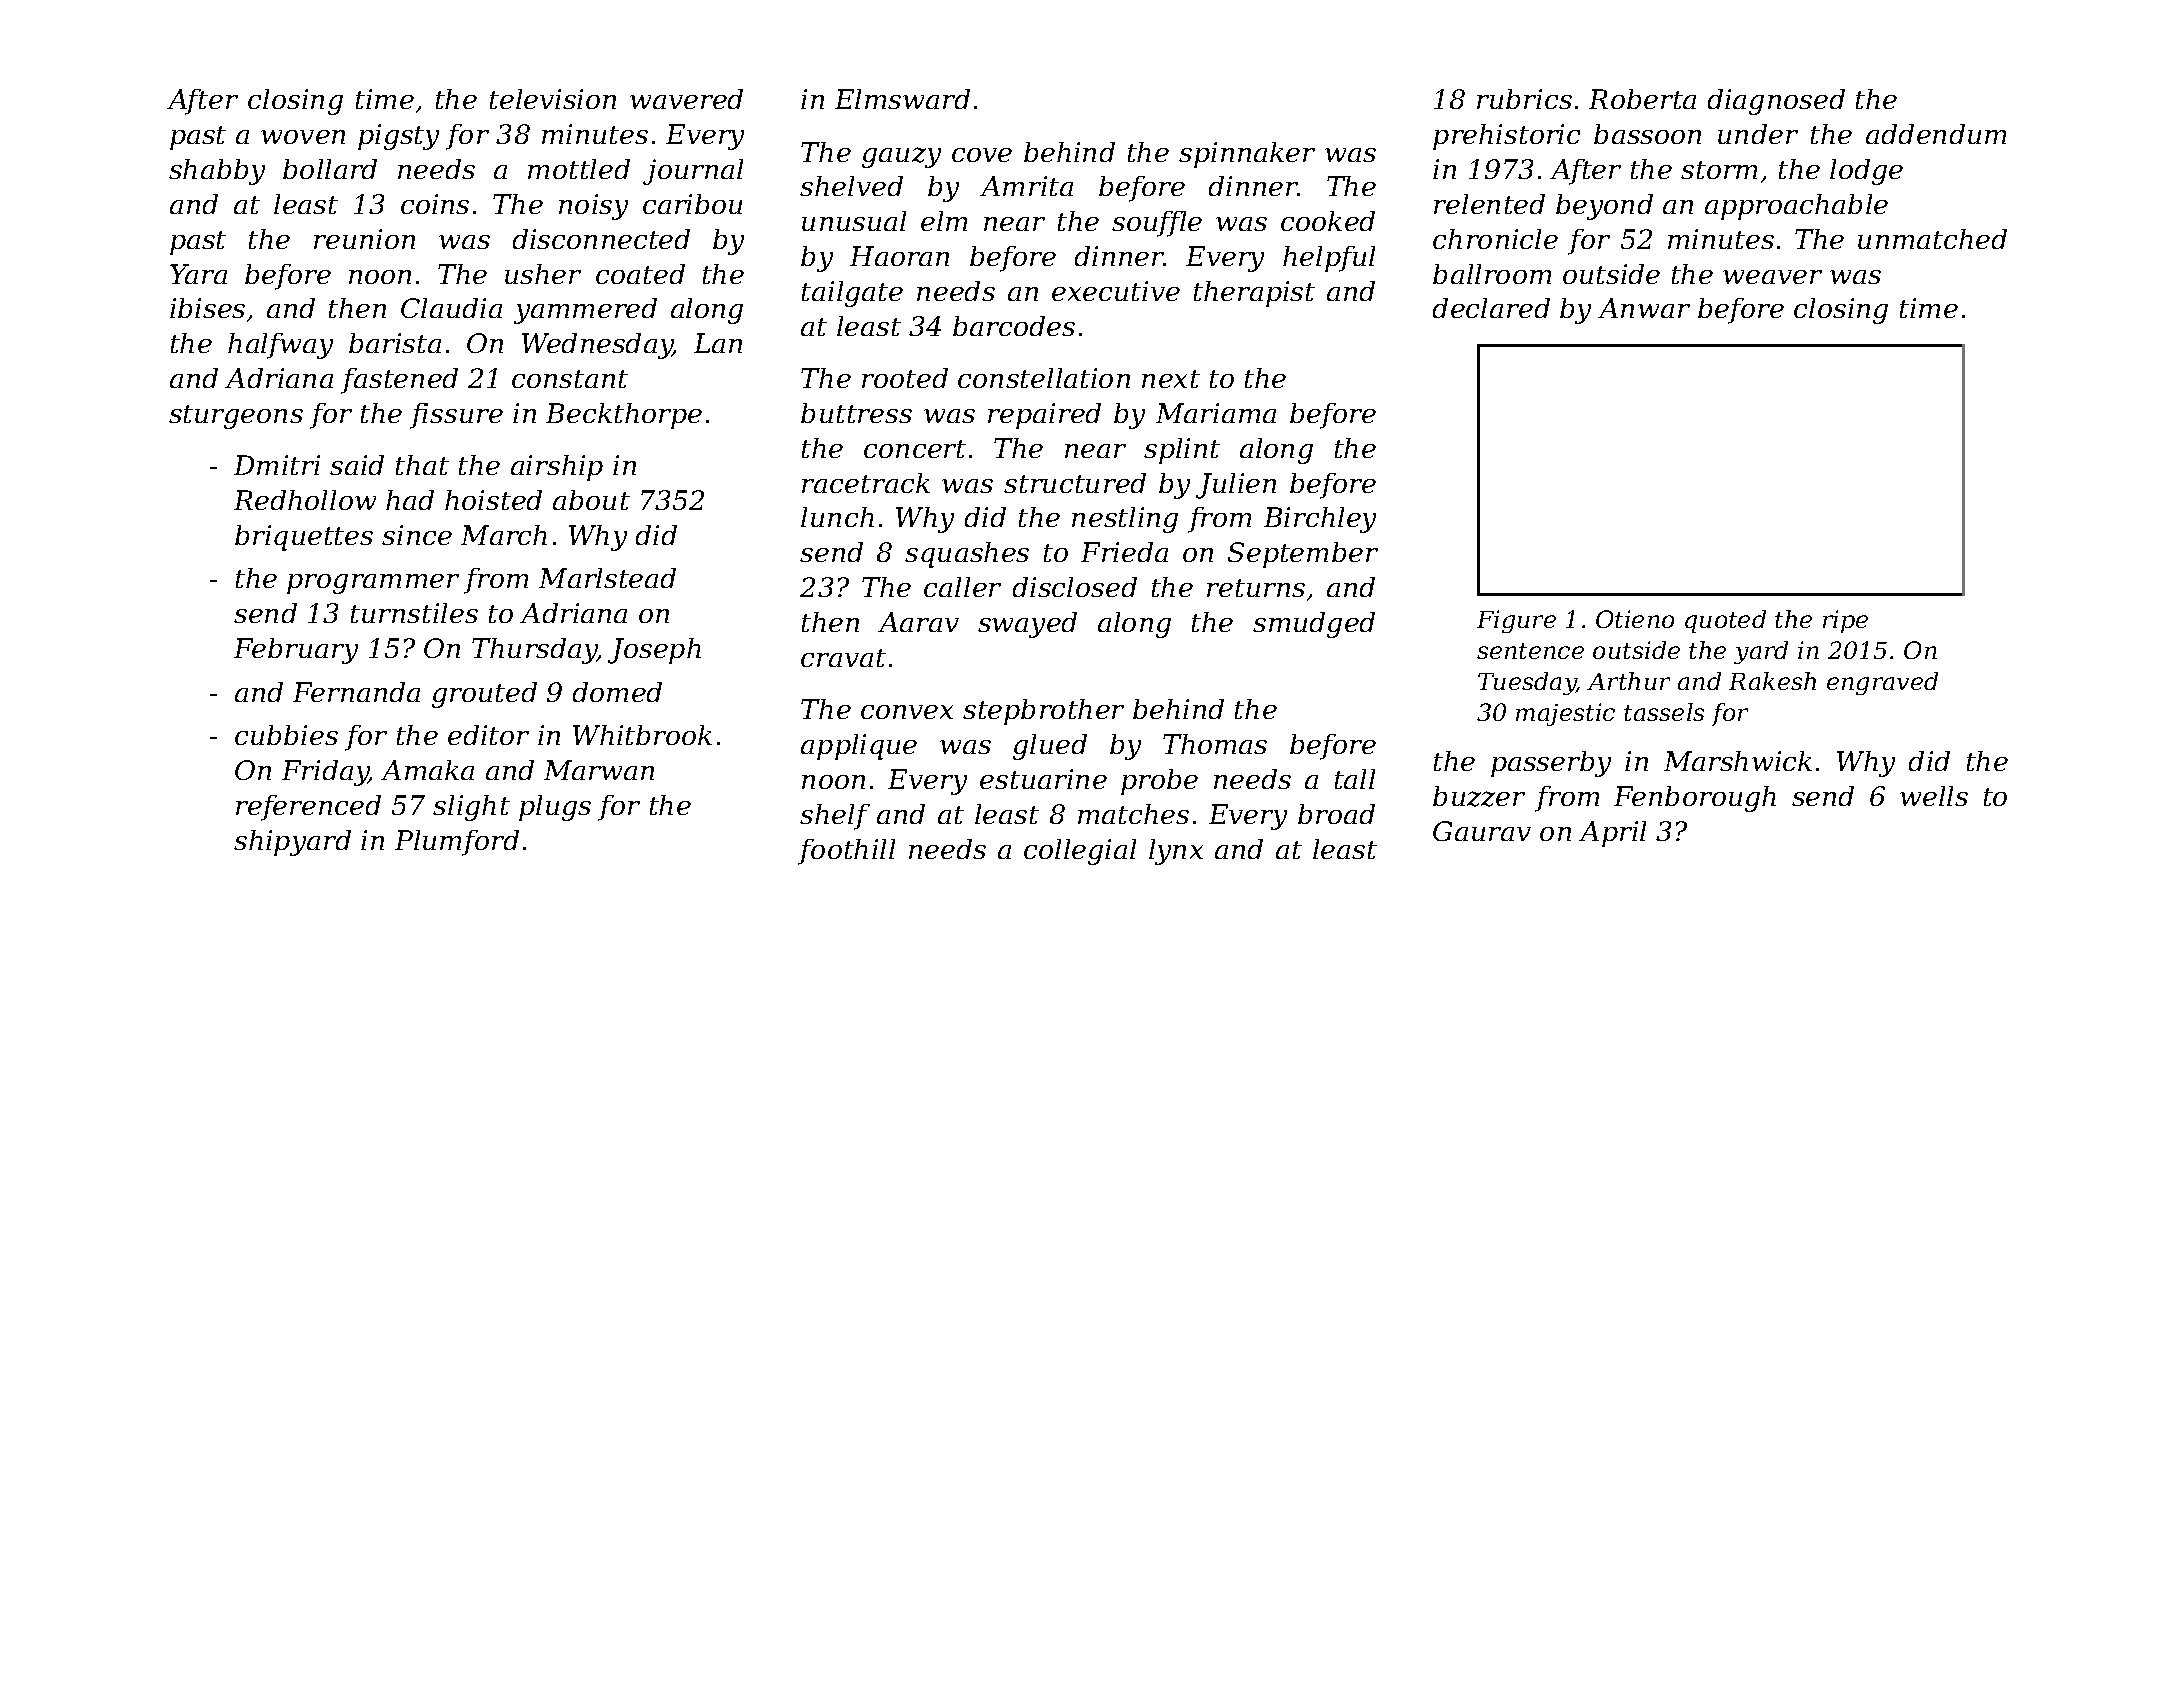  What do you see at coordinates (1845, 621) in the document?
I see `ripe` at bounding box center [1845, 621].
